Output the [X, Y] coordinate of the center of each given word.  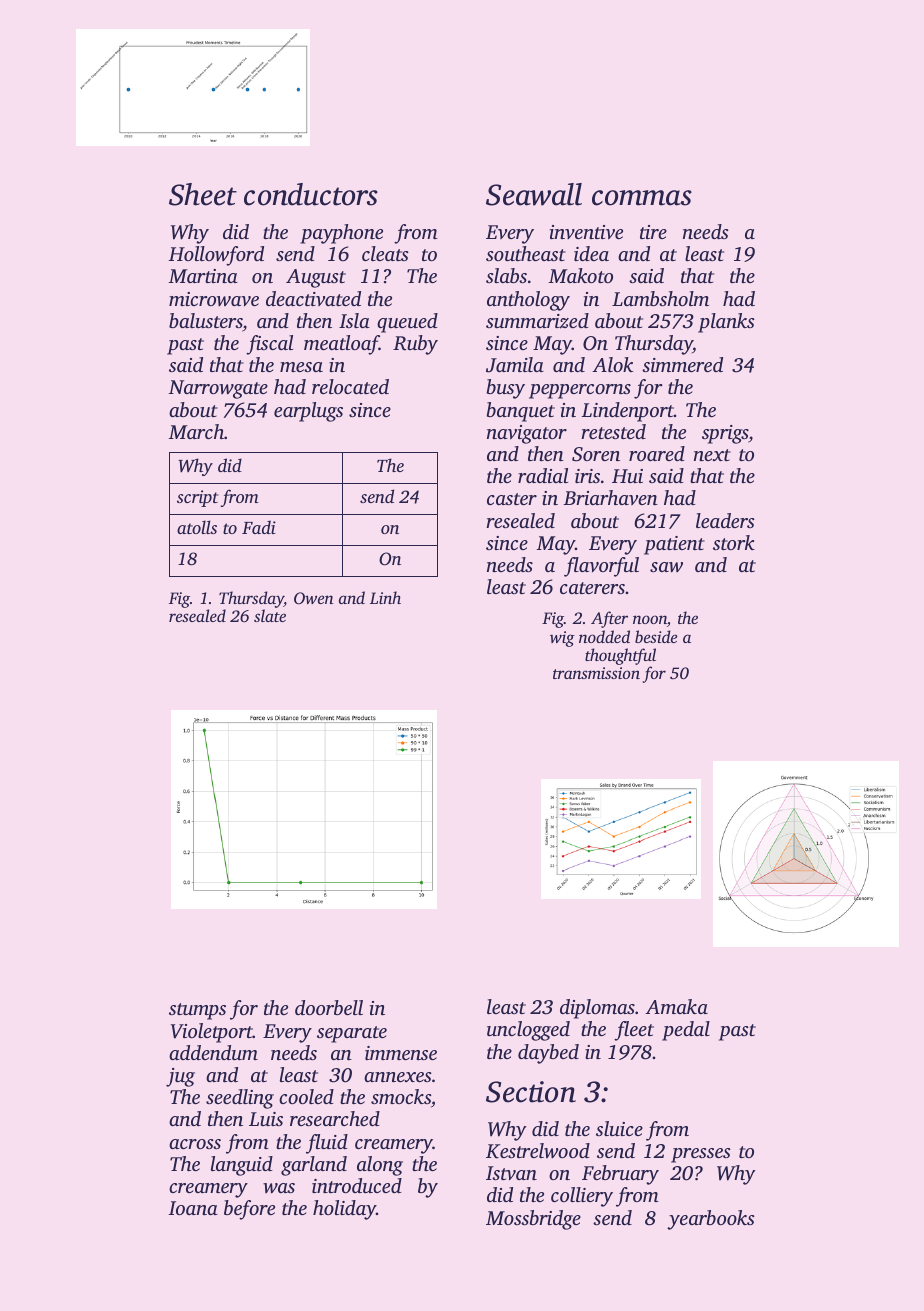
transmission [596, 673]
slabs [506, 275]
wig [562, 639]
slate [270, 615]
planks [726, 323]
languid [242, 1166]
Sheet [203, 194]
